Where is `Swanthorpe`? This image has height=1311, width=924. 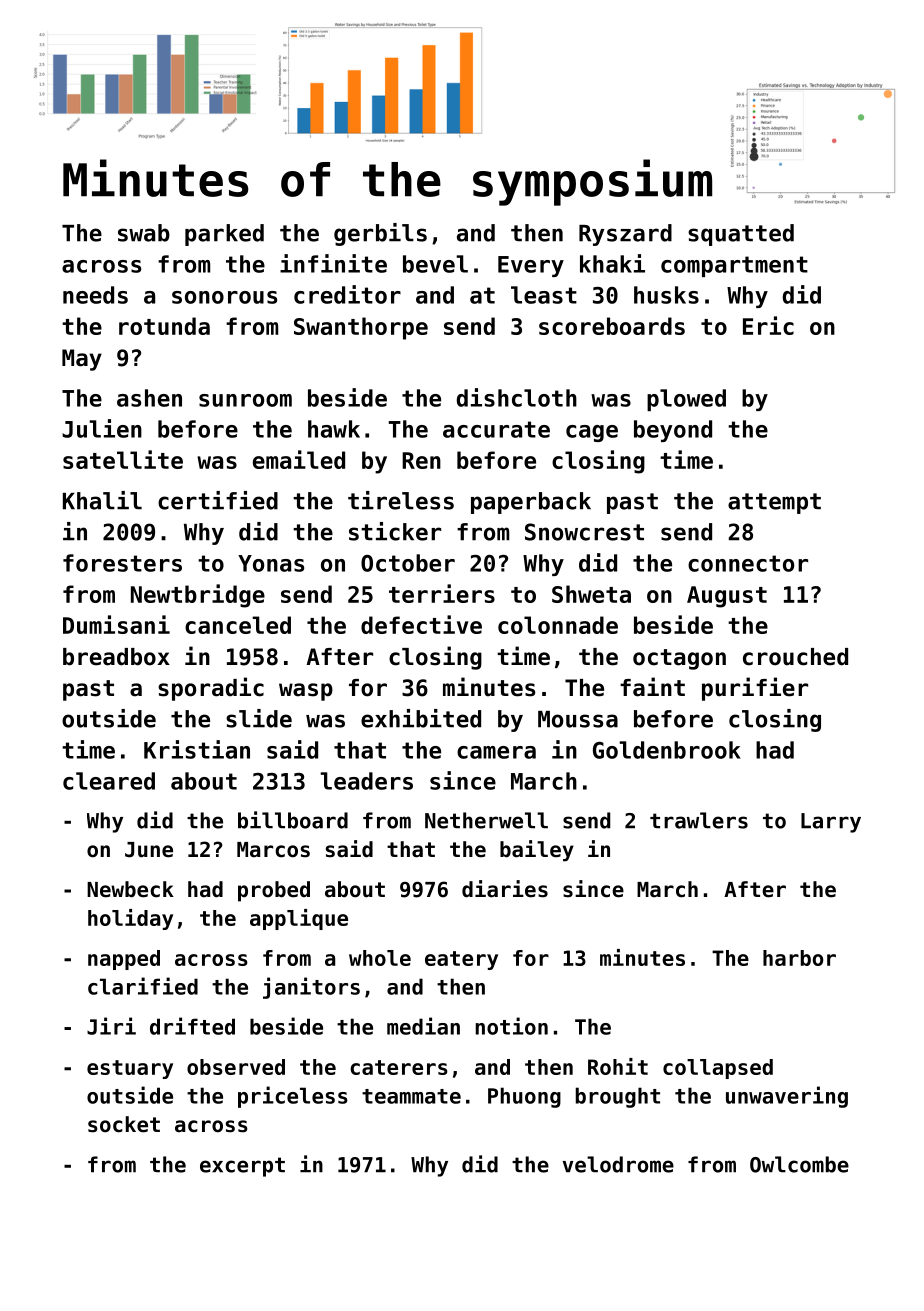 Swanthorpe is located at coordinates (361, 328).
